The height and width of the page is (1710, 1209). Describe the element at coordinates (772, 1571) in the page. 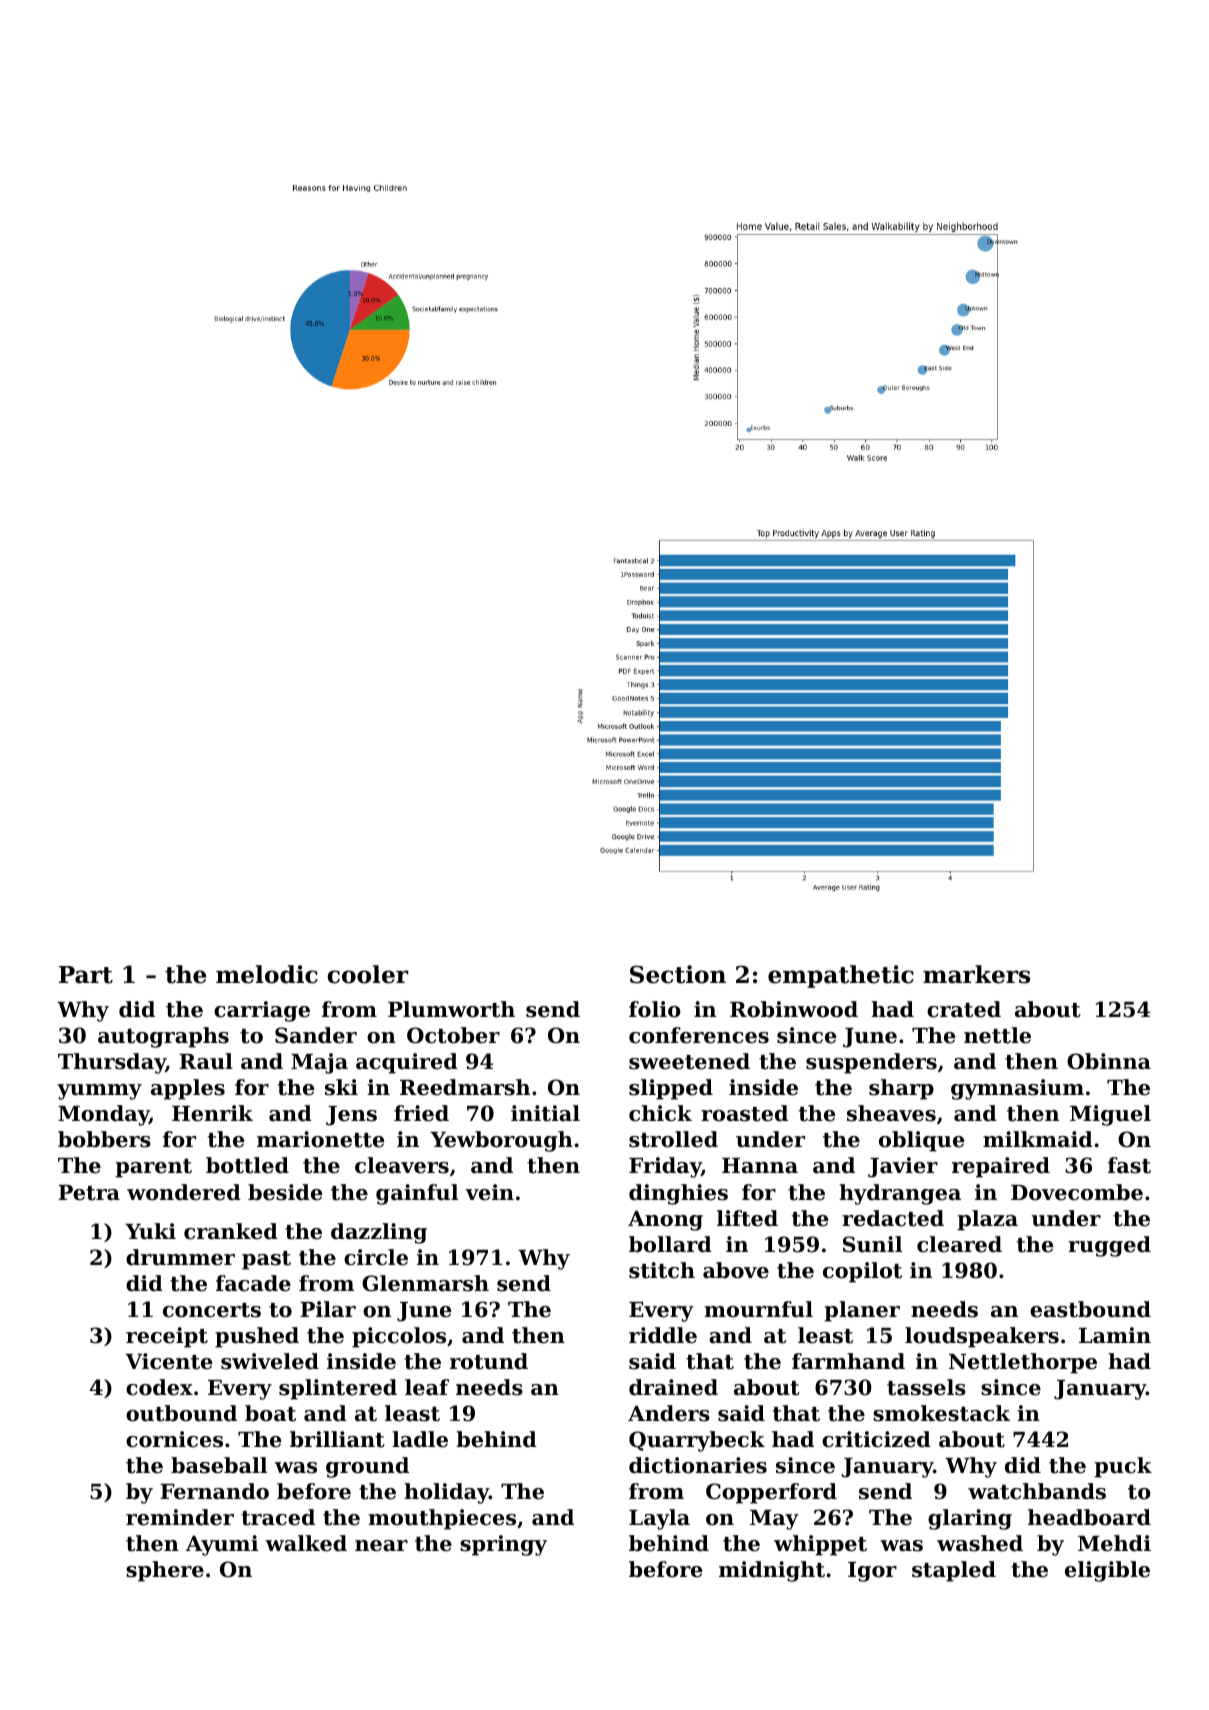

I see `midnight` at that location.
